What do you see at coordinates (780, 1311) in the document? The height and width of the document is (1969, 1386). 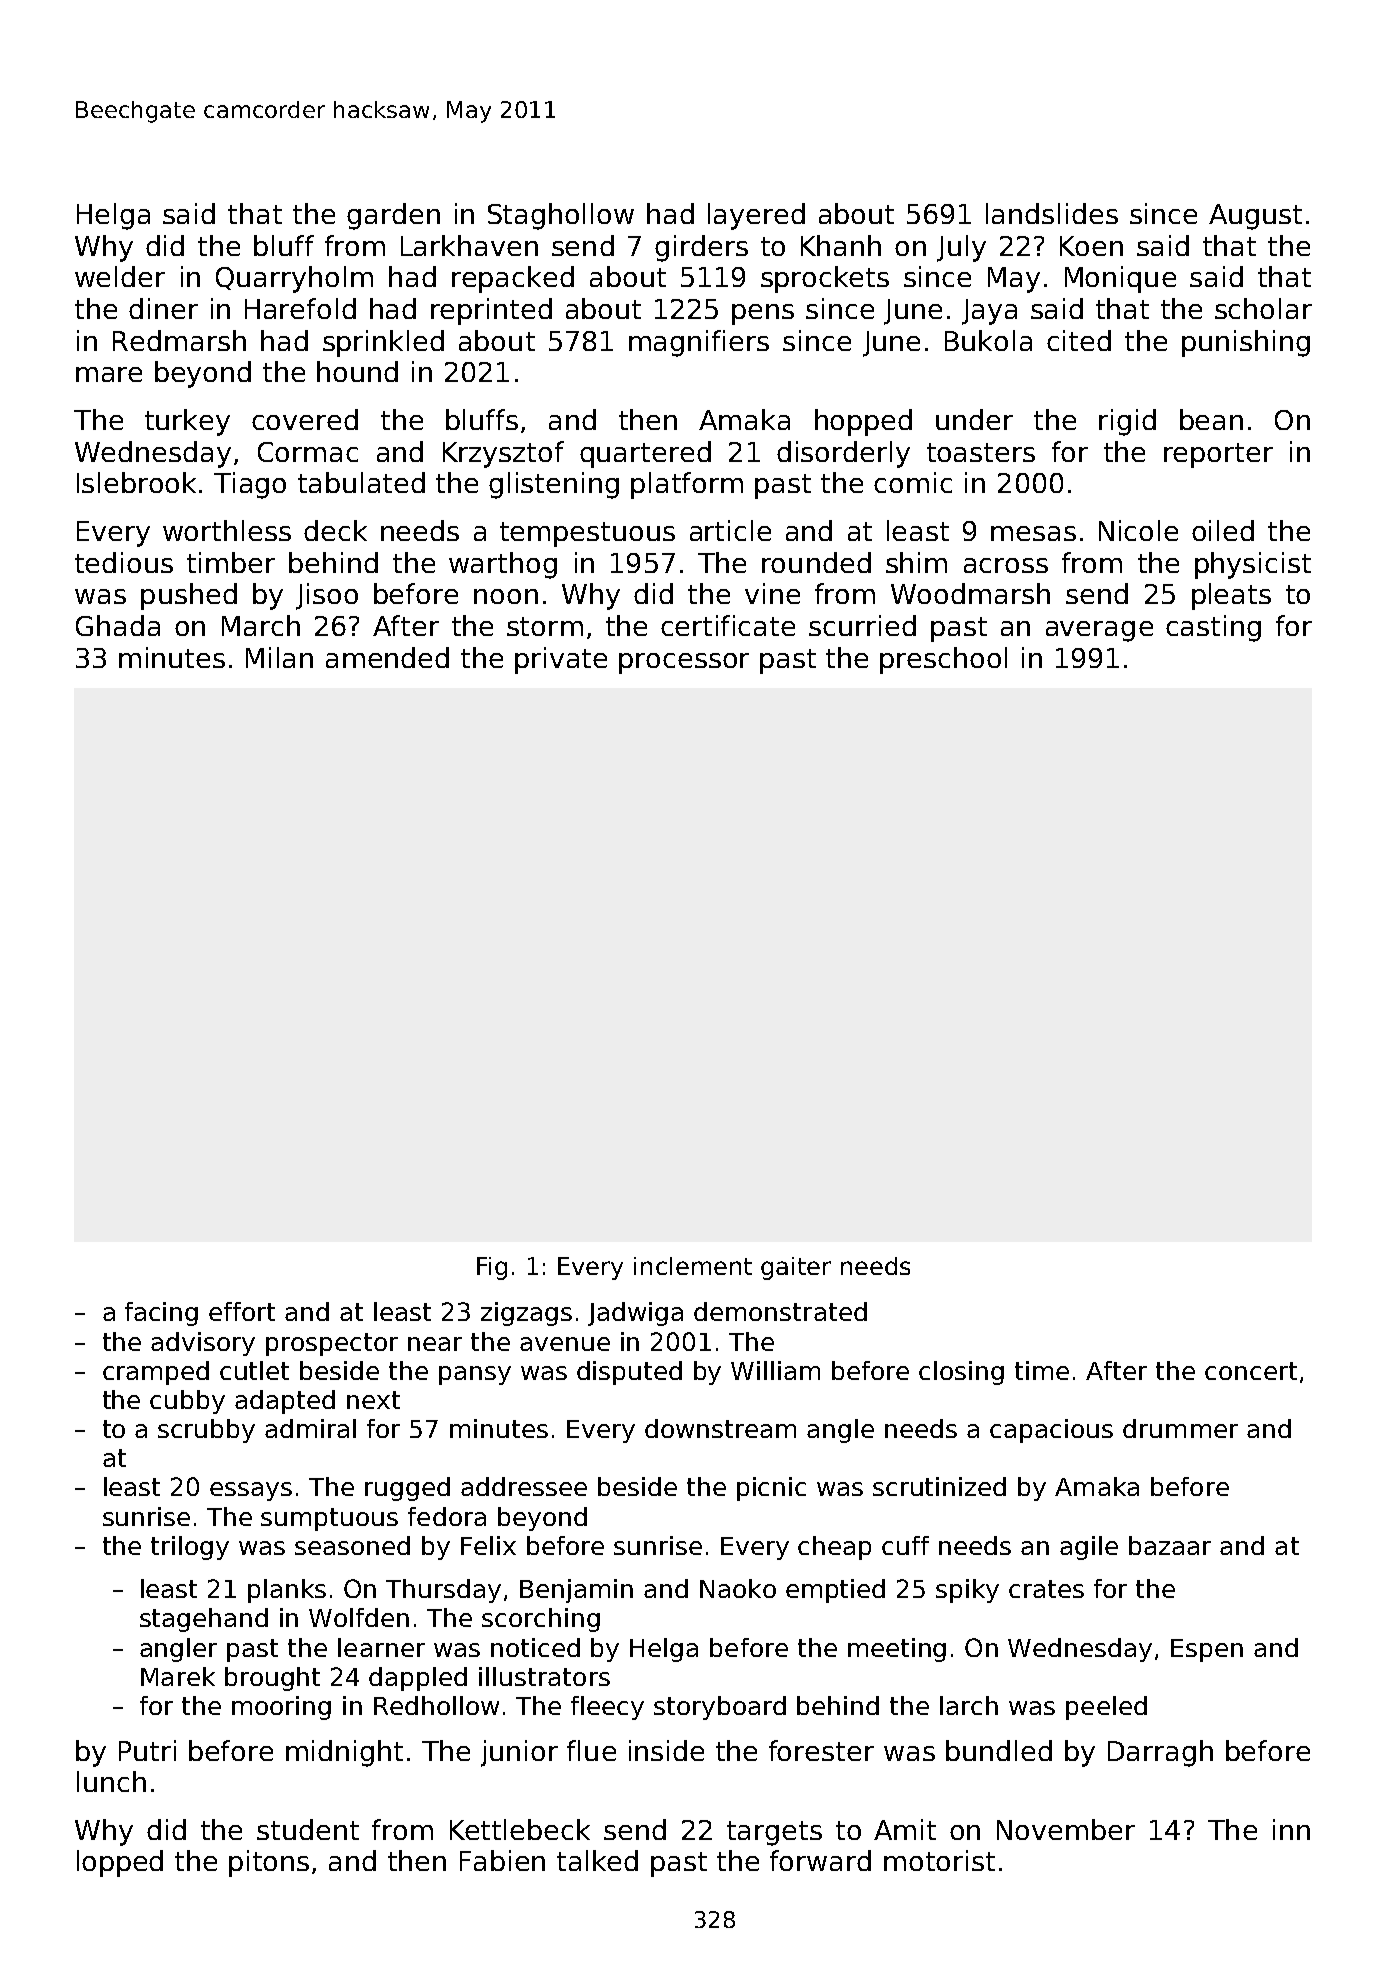 I see `demonstrated` at bounding box center [780, 1311].
